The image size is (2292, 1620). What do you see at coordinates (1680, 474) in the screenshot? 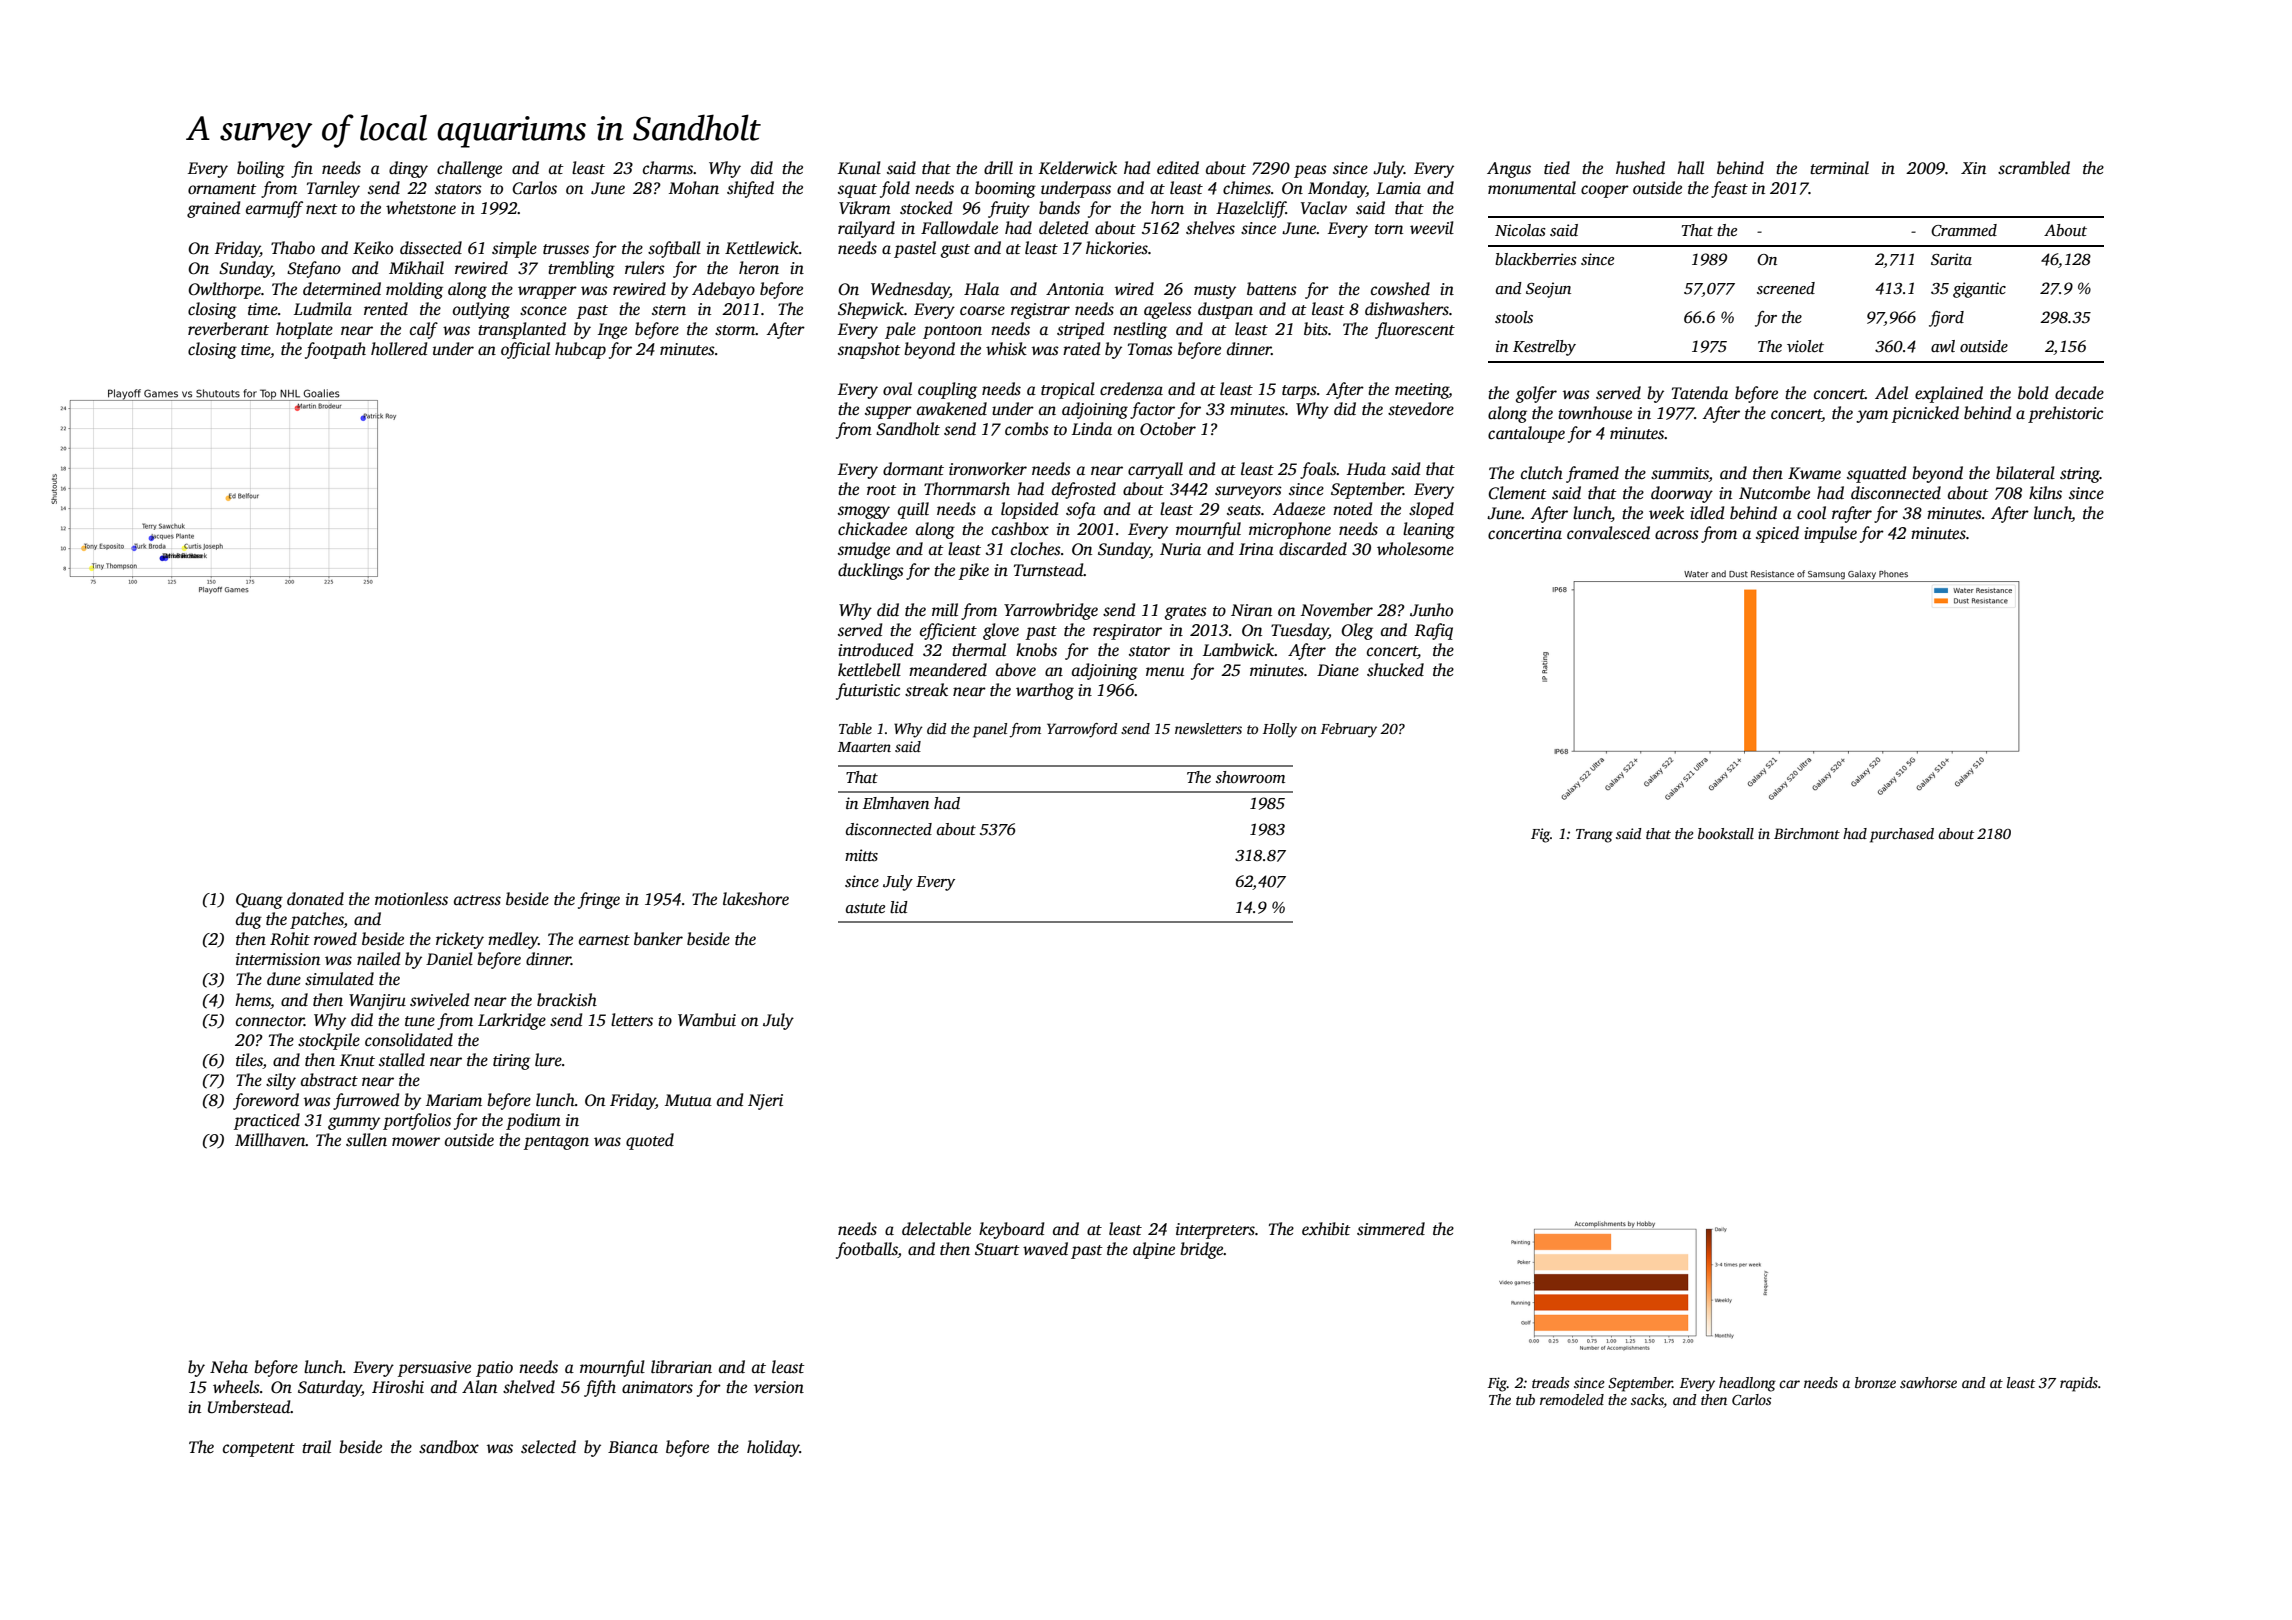
I see `summits` at bounding box center [1680, 474].
